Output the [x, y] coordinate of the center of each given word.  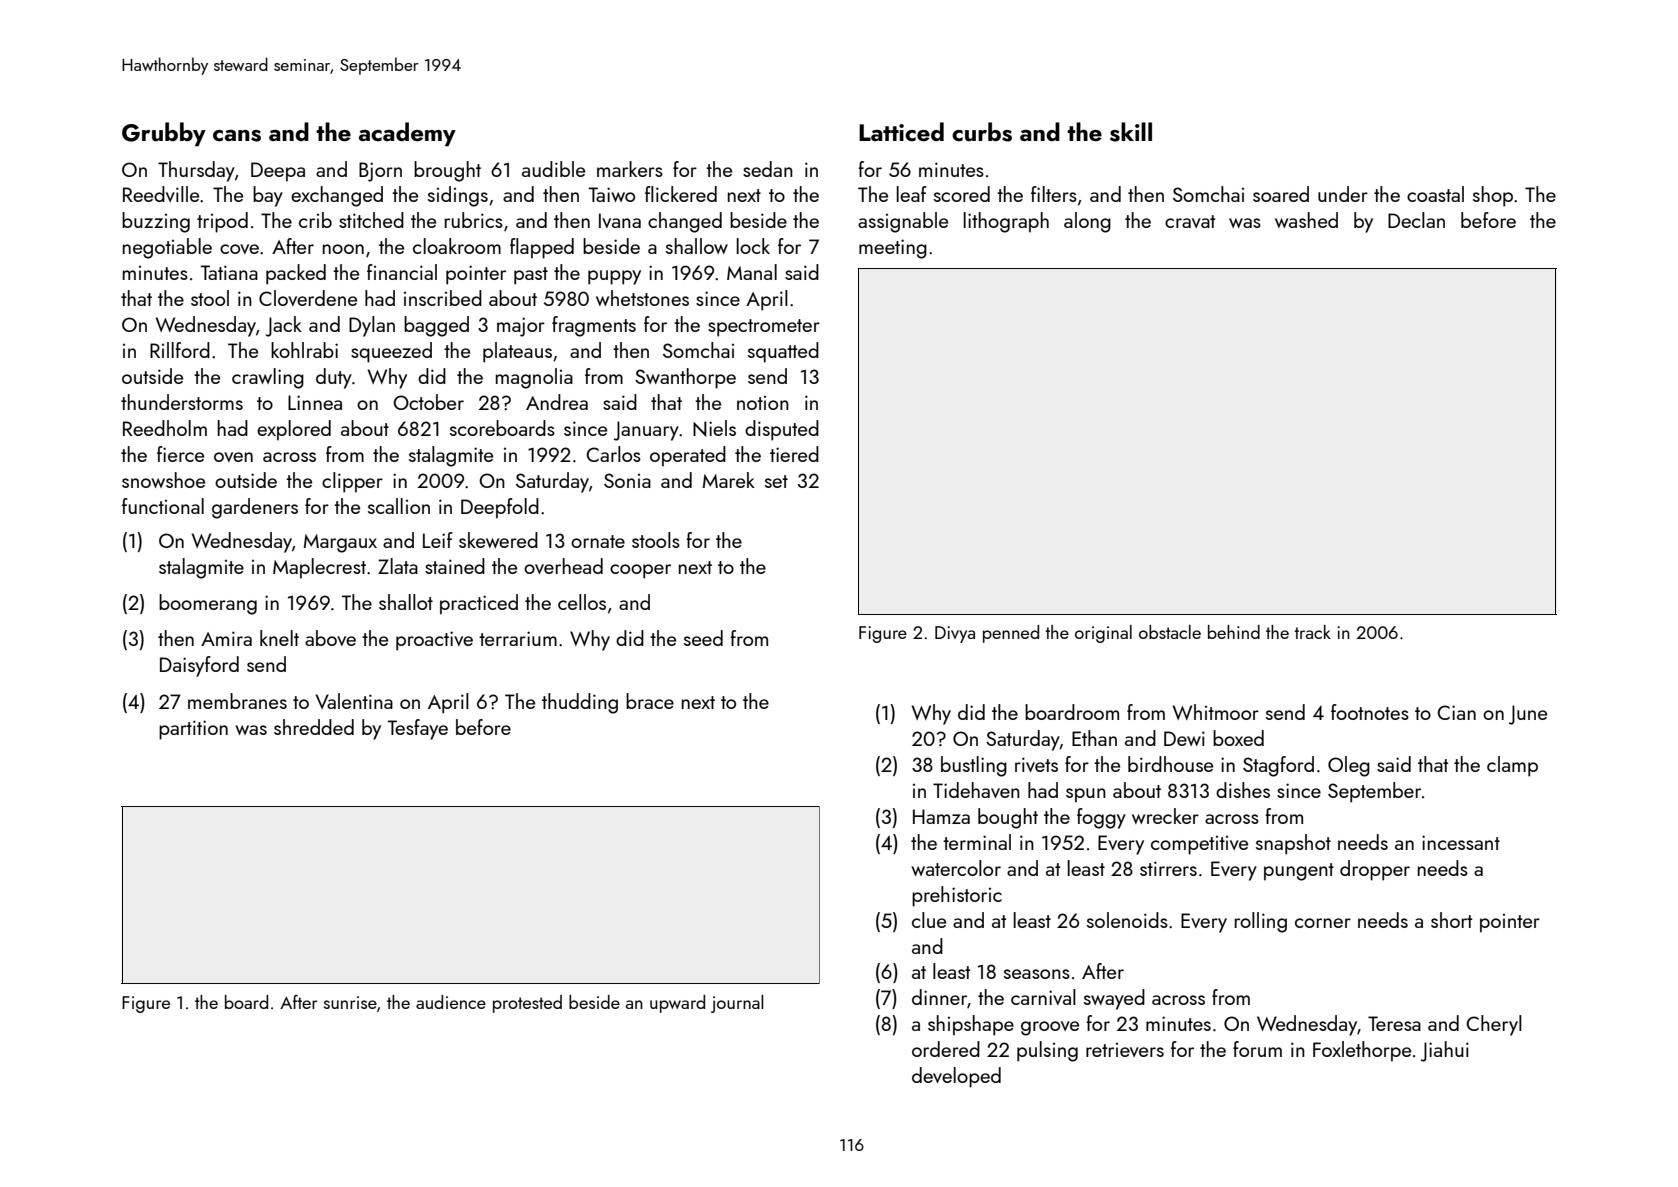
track [1312, 632]
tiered [794, 454]
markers [630, 169]
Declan [1416, 220]
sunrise [350, 1002]
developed [956, 1077]
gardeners [255, 508]
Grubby [164, 134]
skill [1131, 132]
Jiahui [1445, 1051]
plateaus [517, 352]
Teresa [1394, 1023]
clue [929, 920]
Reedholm [165, 428]
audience [451, 1002]
